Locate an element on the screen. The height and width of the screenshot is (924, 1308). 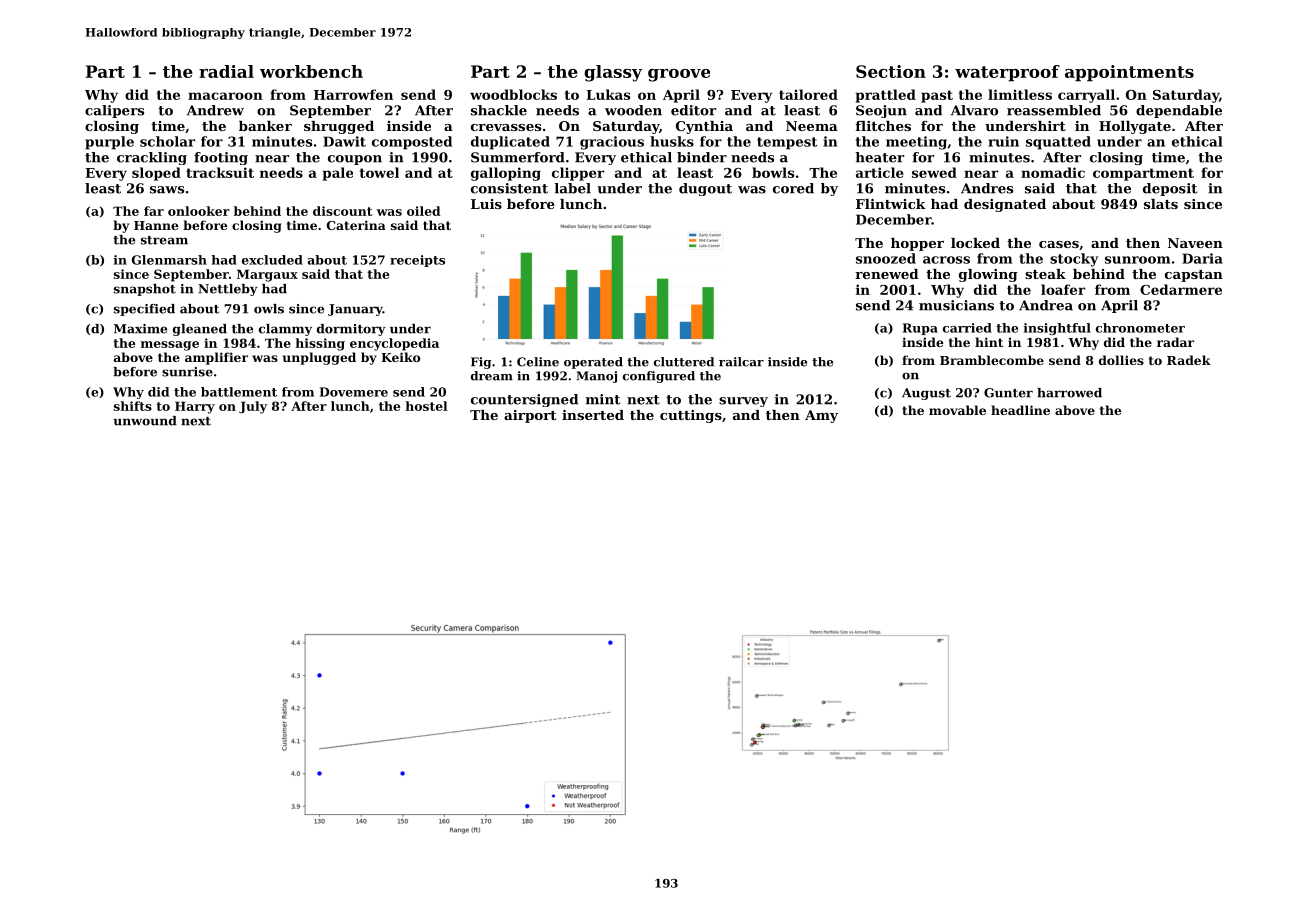
Amy is located at coordinates (821, 416).
